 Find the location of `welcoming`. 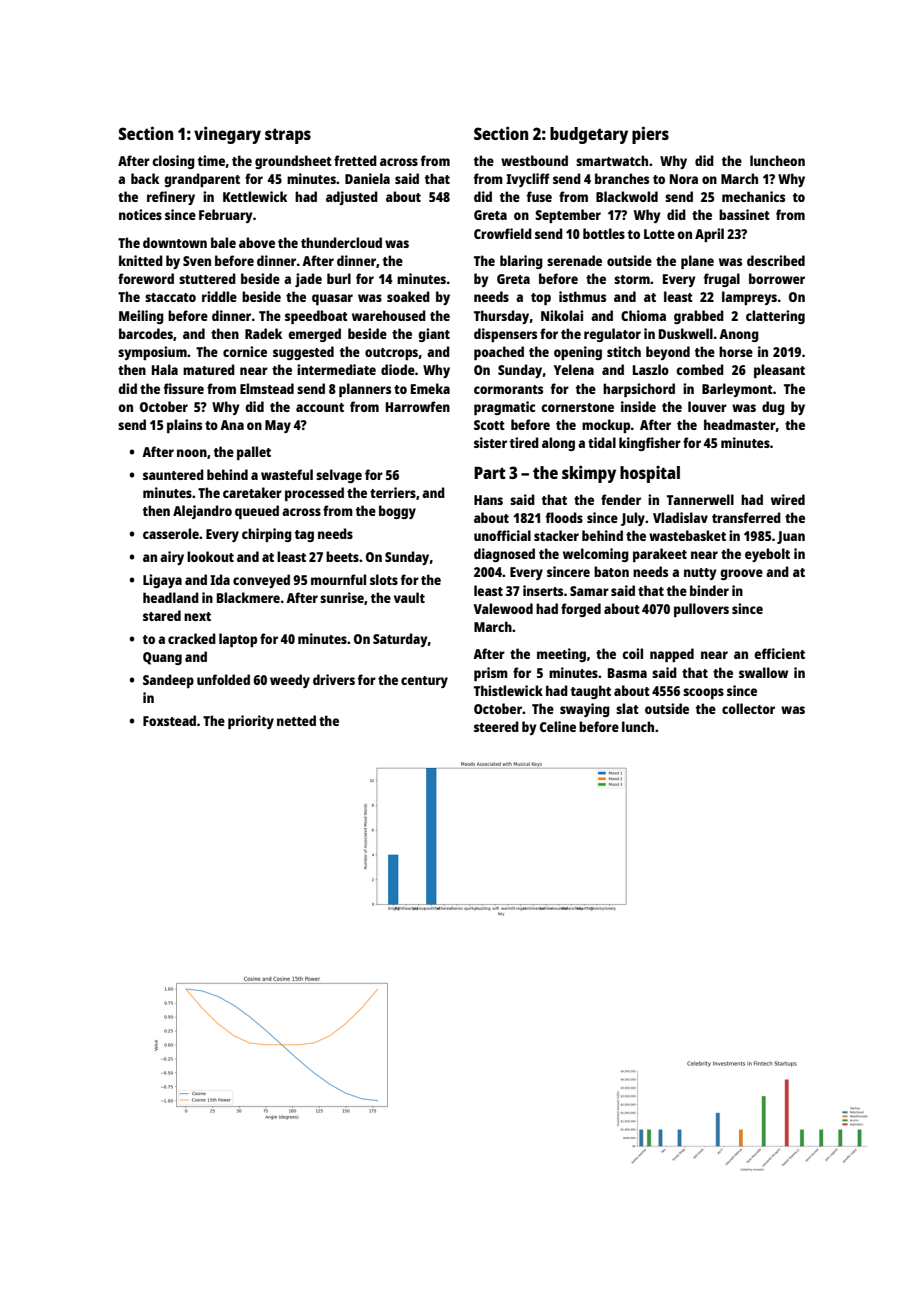

welcoming is located at coordinates (596, 555).
